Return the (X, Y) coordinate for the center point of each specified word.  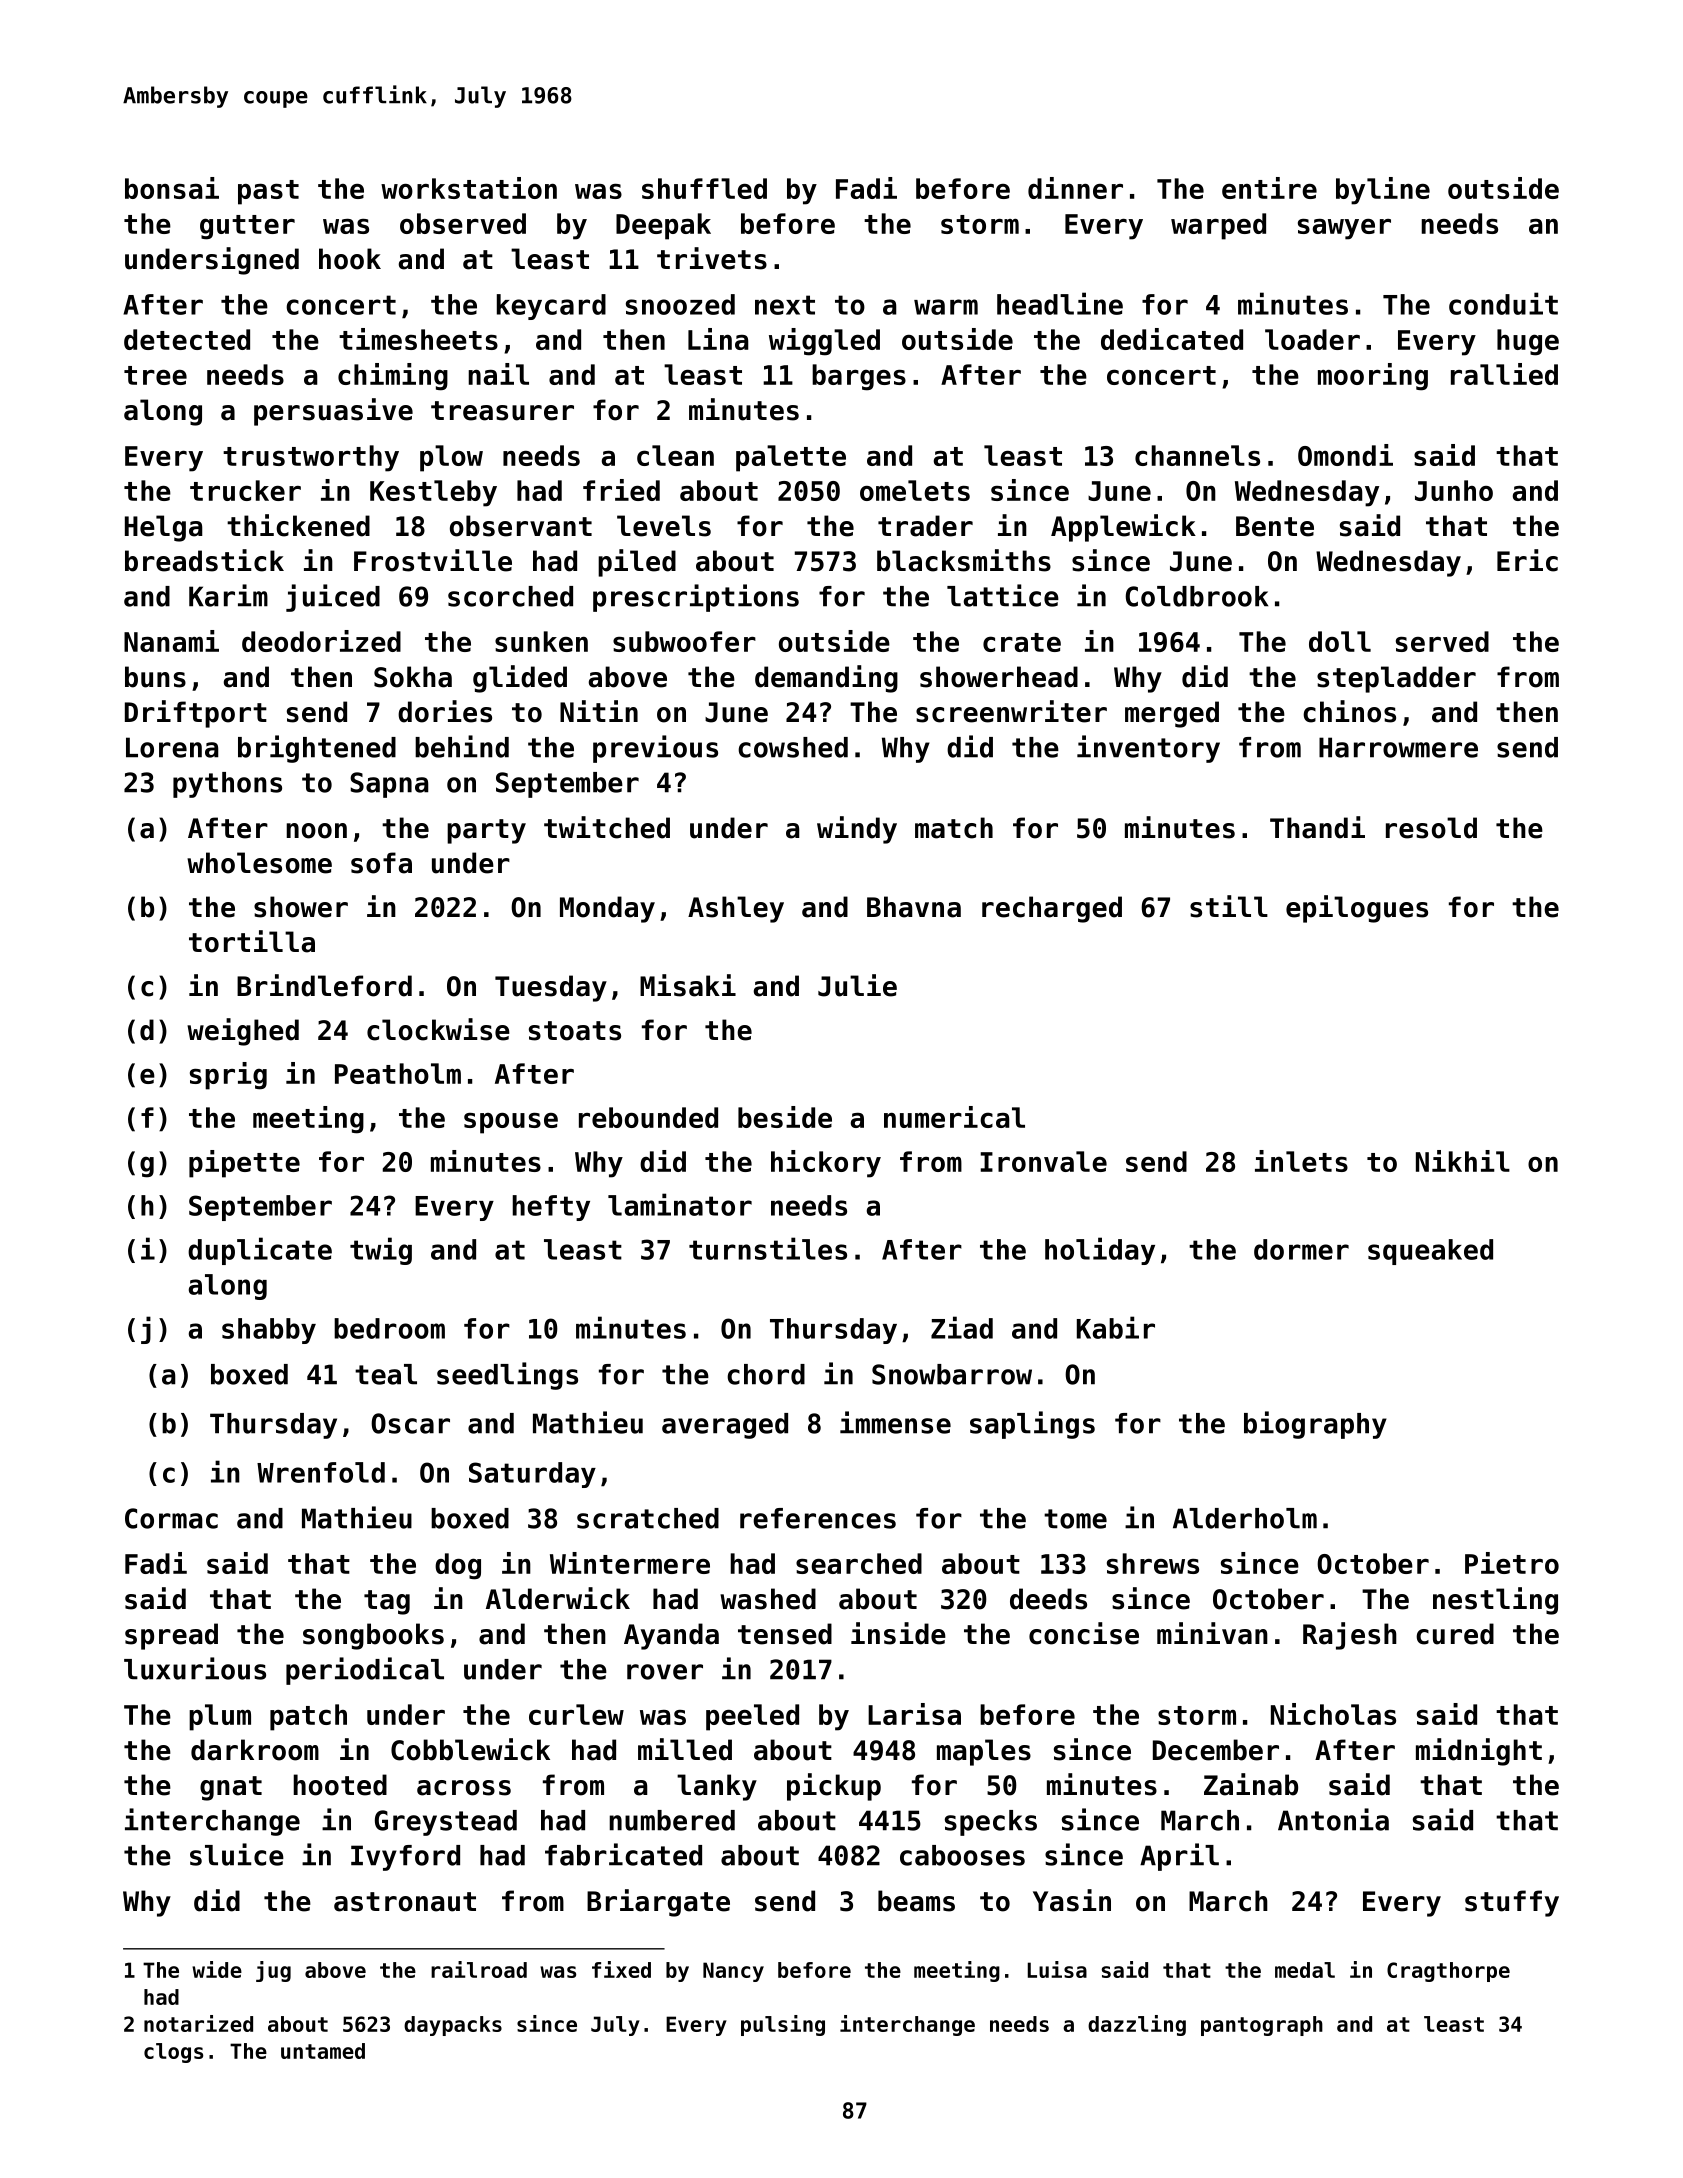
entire (1269, 188)
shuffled (704, 188)
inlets (1301, 1161)
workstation (469, 188)
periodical (365, 1671)
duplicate (260, 1251)
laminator (680, 1204)
